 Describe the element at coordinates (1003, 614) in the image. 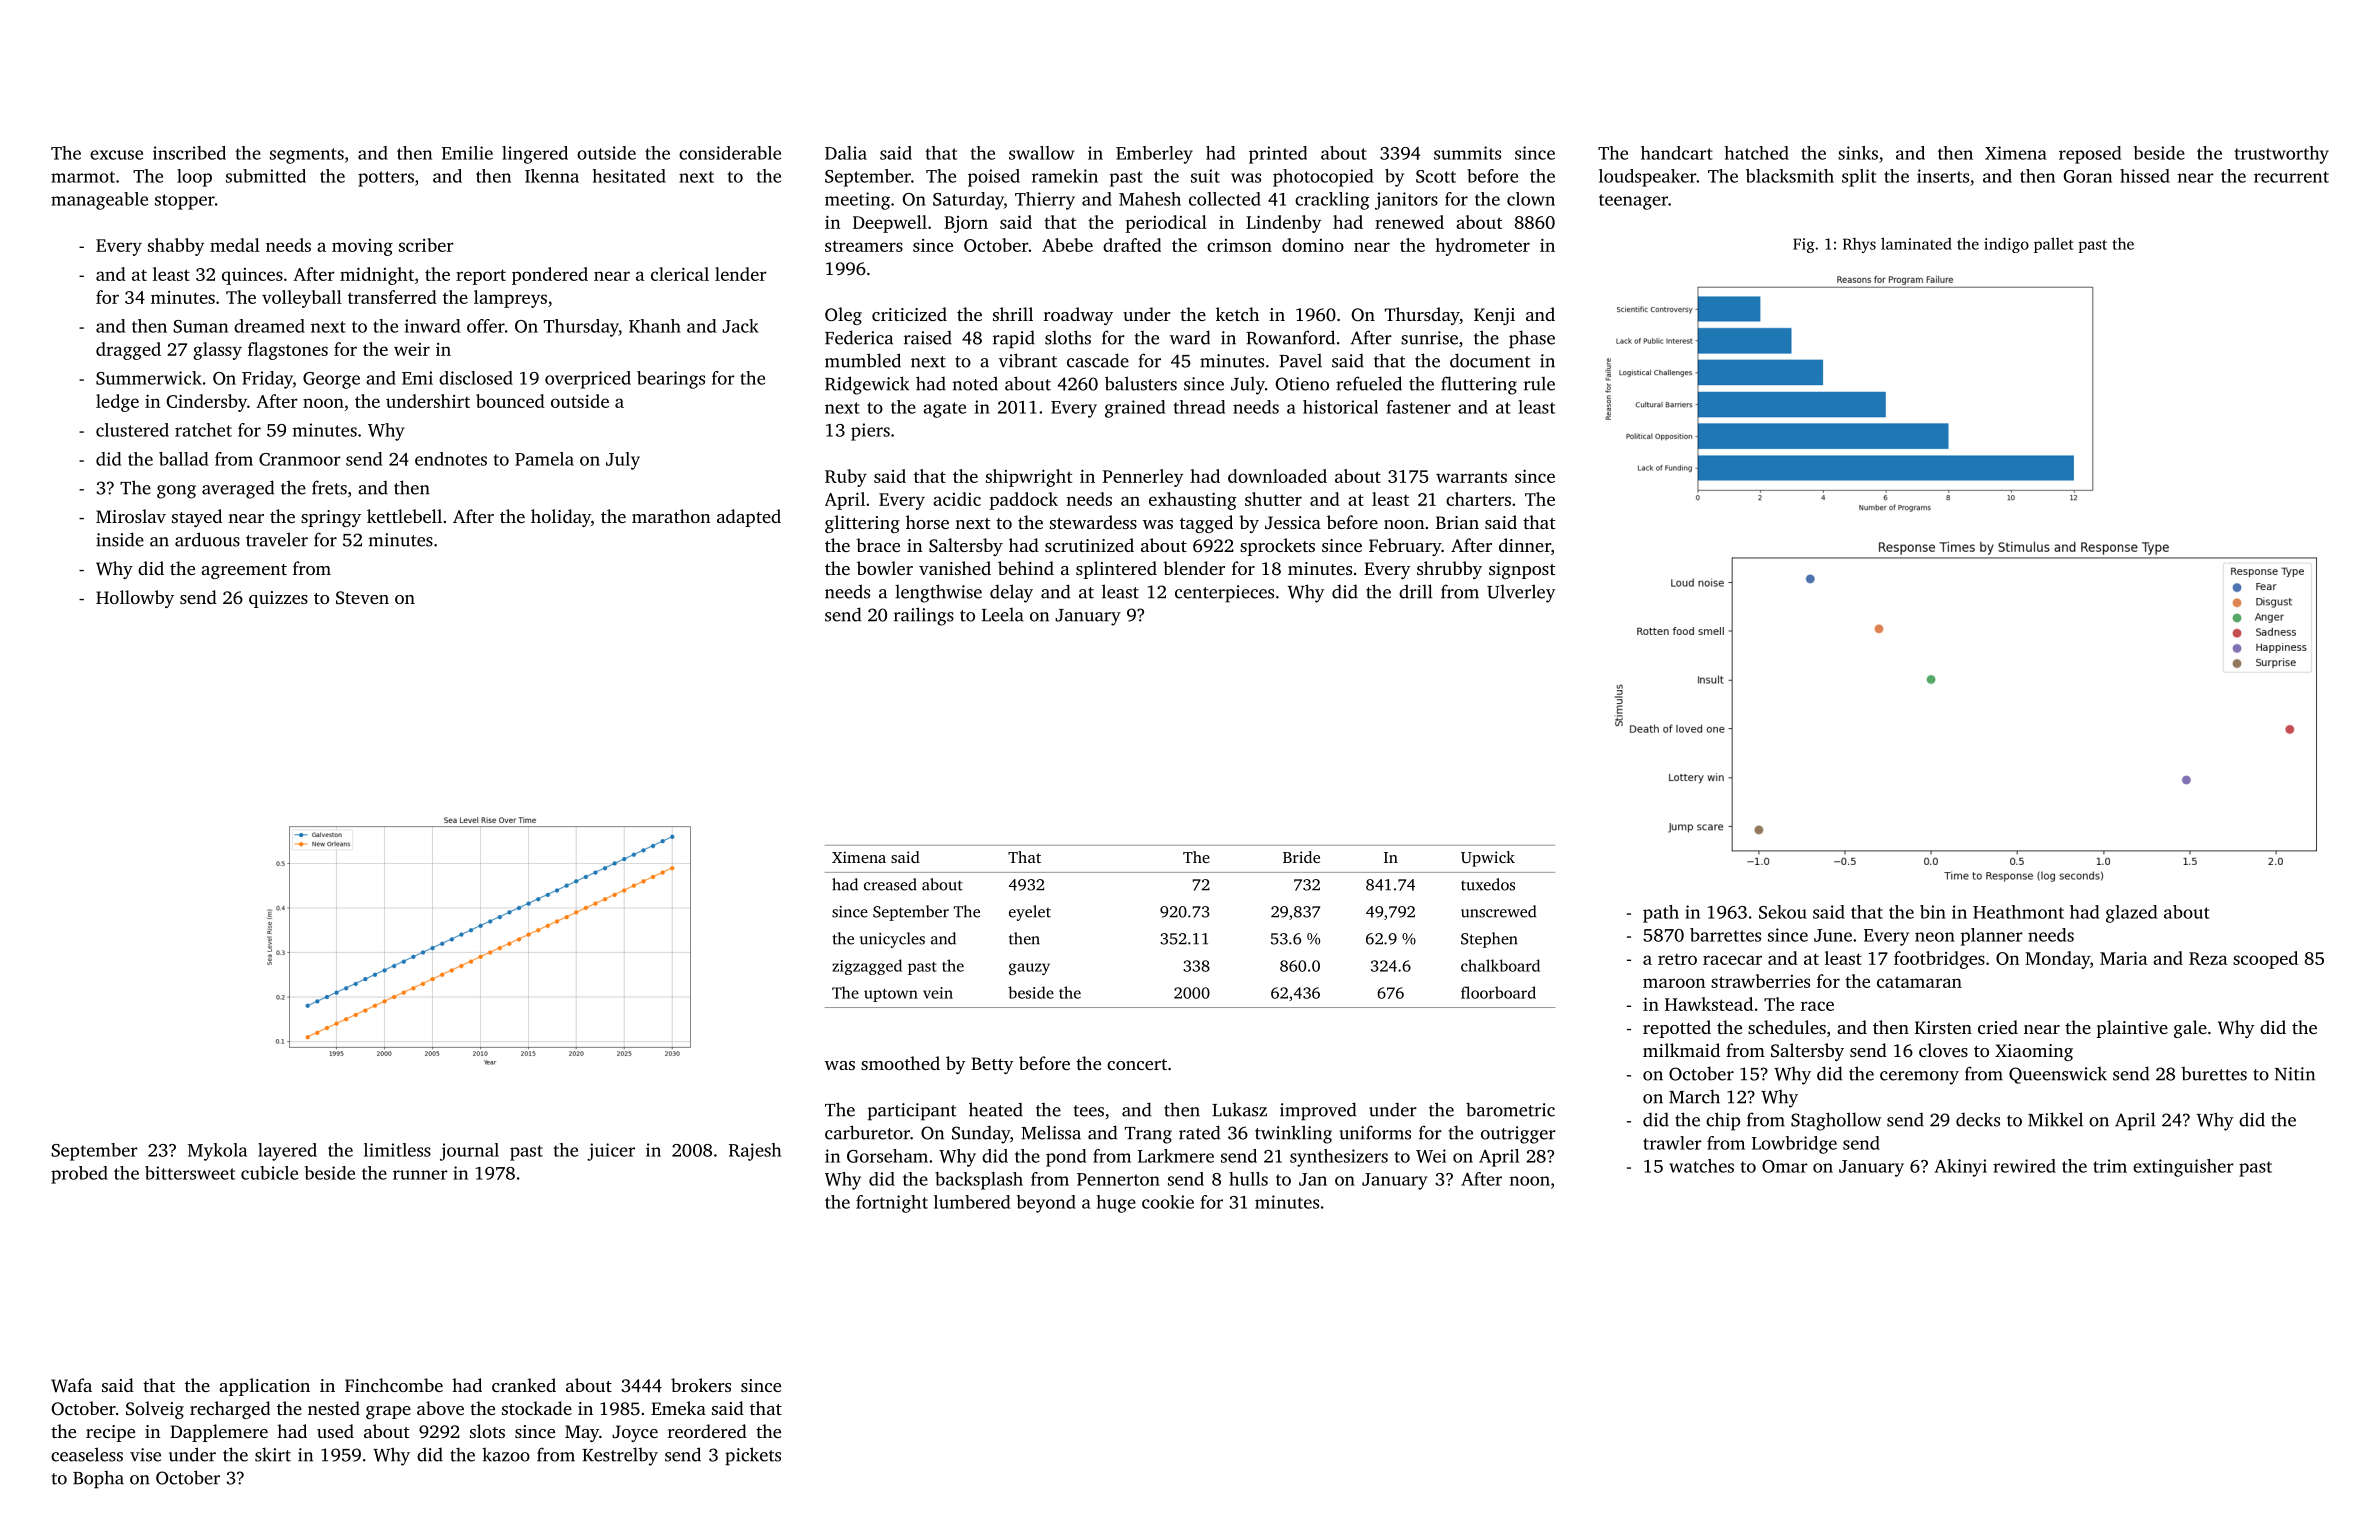

I see `Leela` at that location.
